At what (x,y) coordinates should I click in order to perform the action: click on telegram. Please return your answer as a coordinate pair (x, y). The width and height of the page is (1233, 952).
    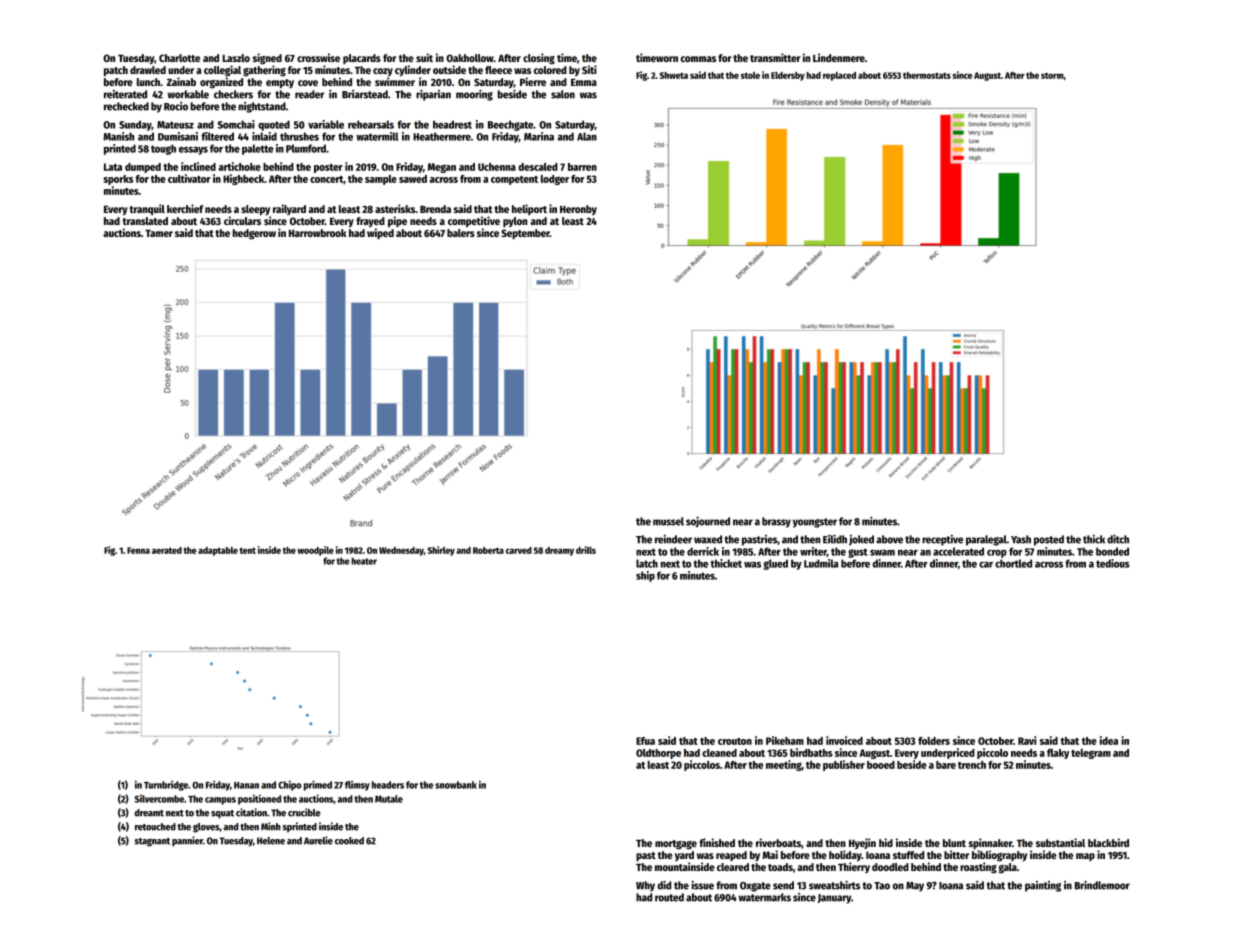
    Looking at the image, I should click on (1091, 754).
